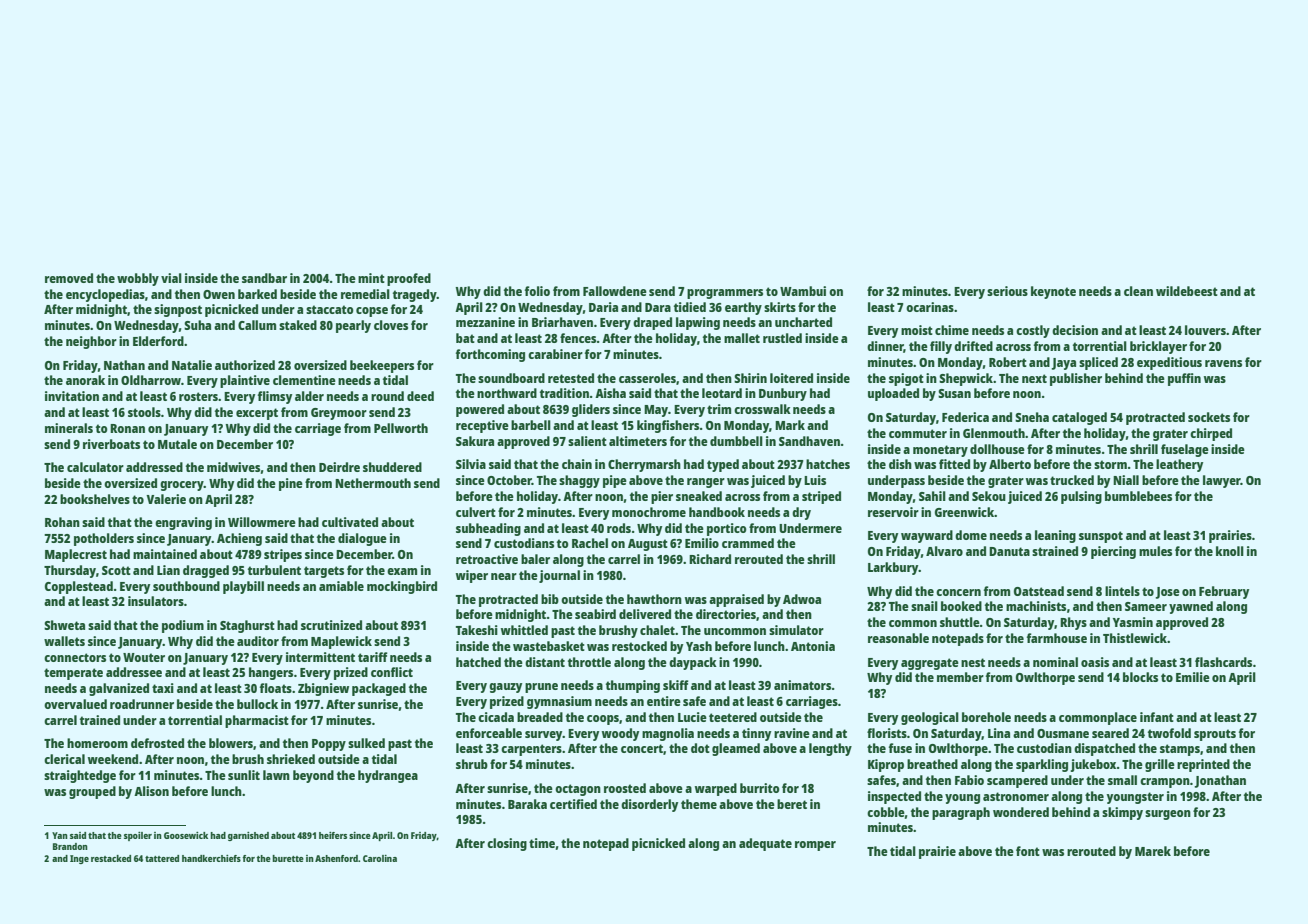  Describe the element at coordinates (507, 844) in the screenshot. I see `closing` at that location.
